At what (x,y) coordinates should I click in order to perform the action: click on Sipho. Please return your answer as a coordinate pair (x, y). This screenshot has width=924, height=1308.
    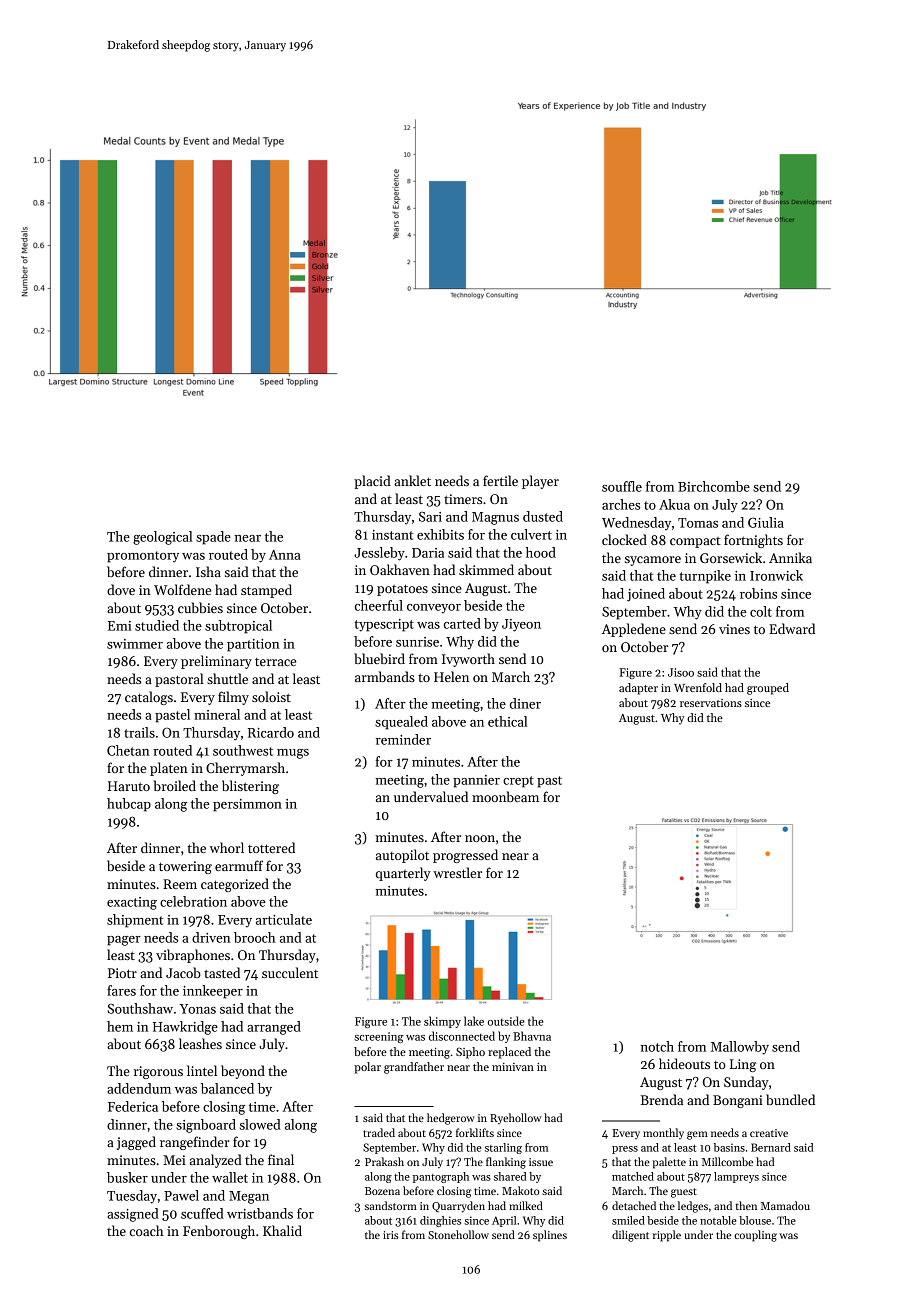
    Looking at the image, I should click on (470, 1053).
